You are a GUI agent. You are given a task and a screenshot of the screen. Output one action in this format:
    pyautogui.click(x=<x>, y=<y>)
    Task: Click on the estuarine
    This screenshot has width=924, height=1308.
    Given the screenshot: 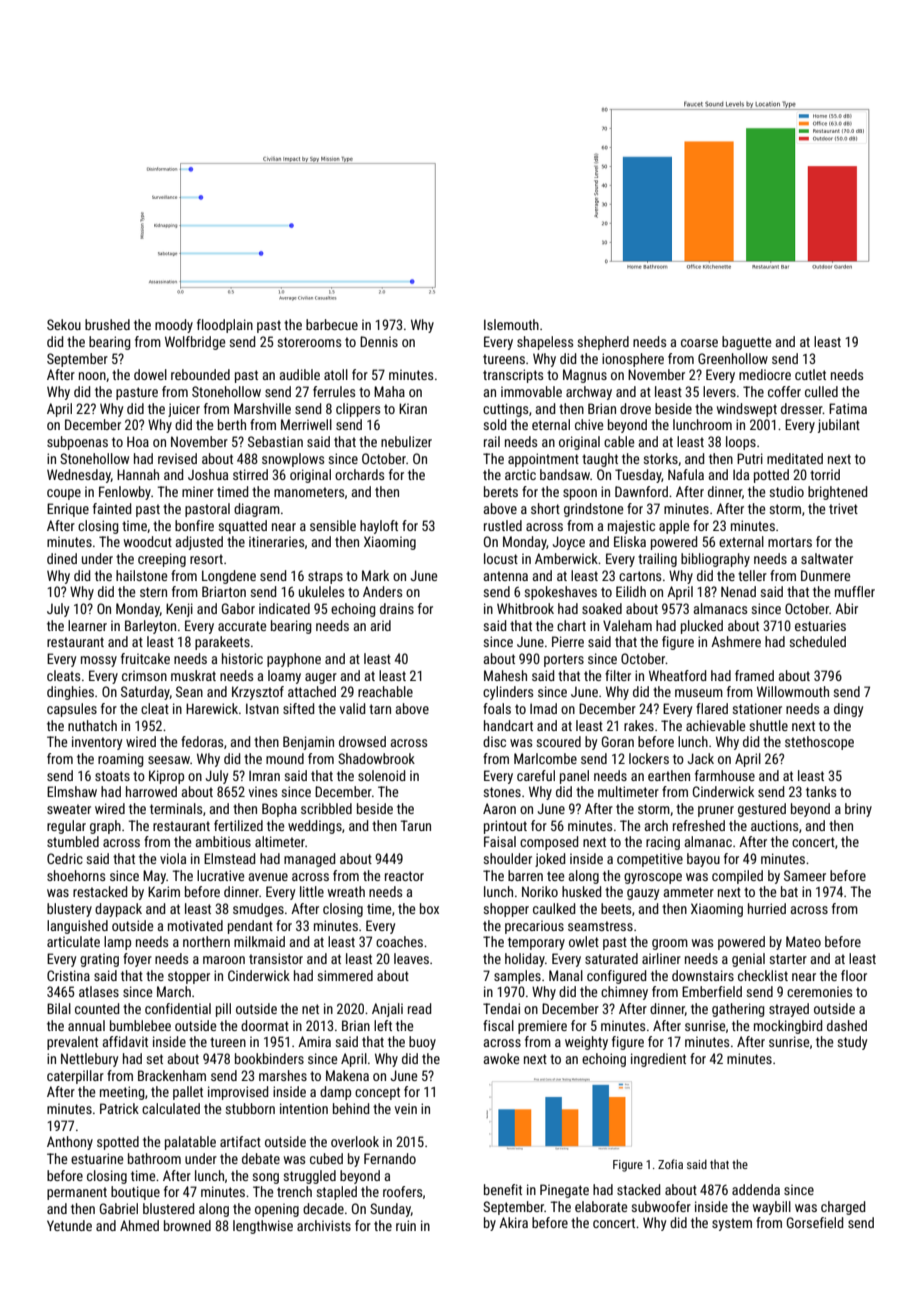 What is the action you would take?
    pyautogui.click(x=97, y=1158)
